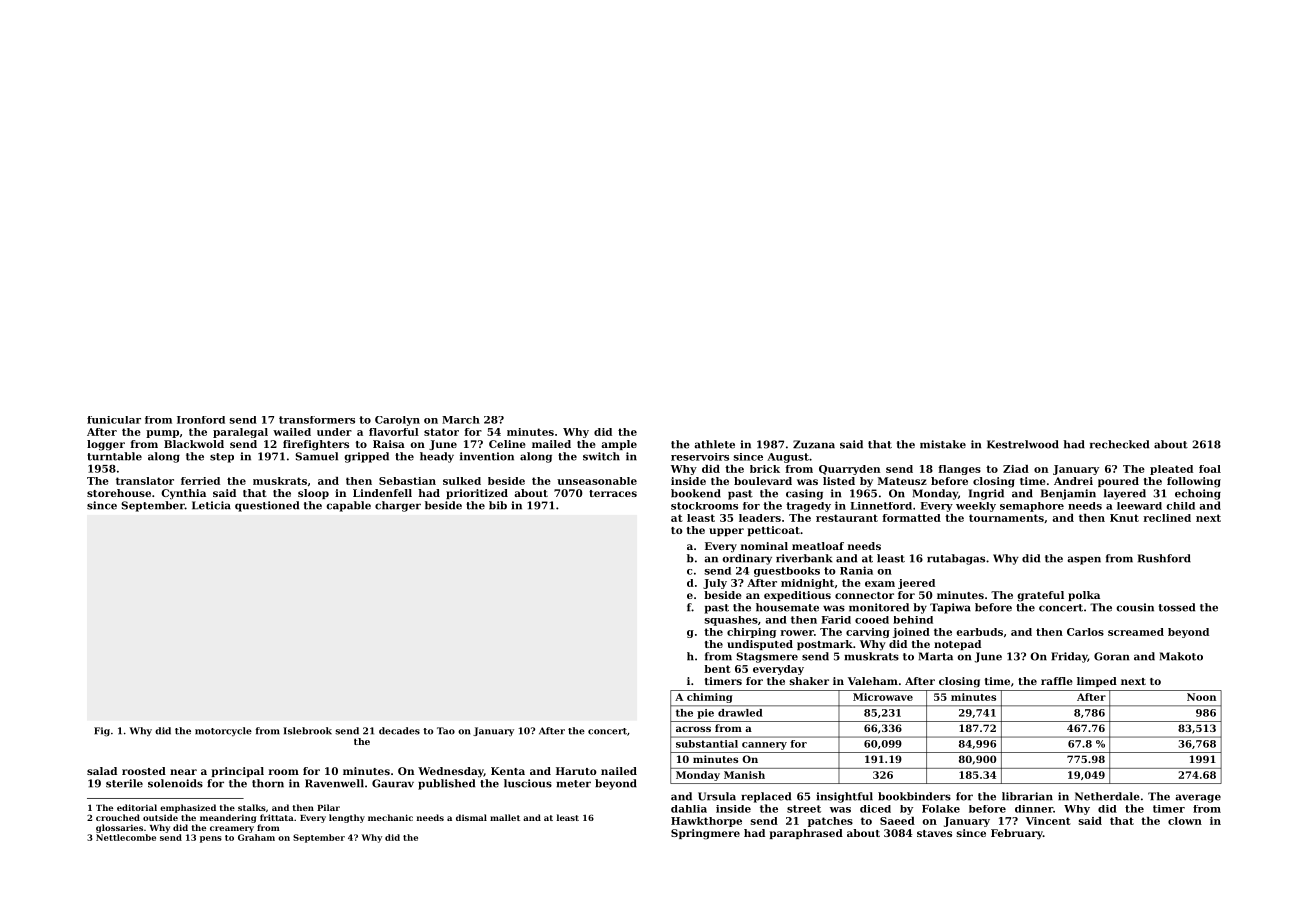 Image resolution: width=1308 pixels, height=924 pixels. What do you see at coordinates (461, 420) in the page?
I see `March` at bounding box center [461, 420].
